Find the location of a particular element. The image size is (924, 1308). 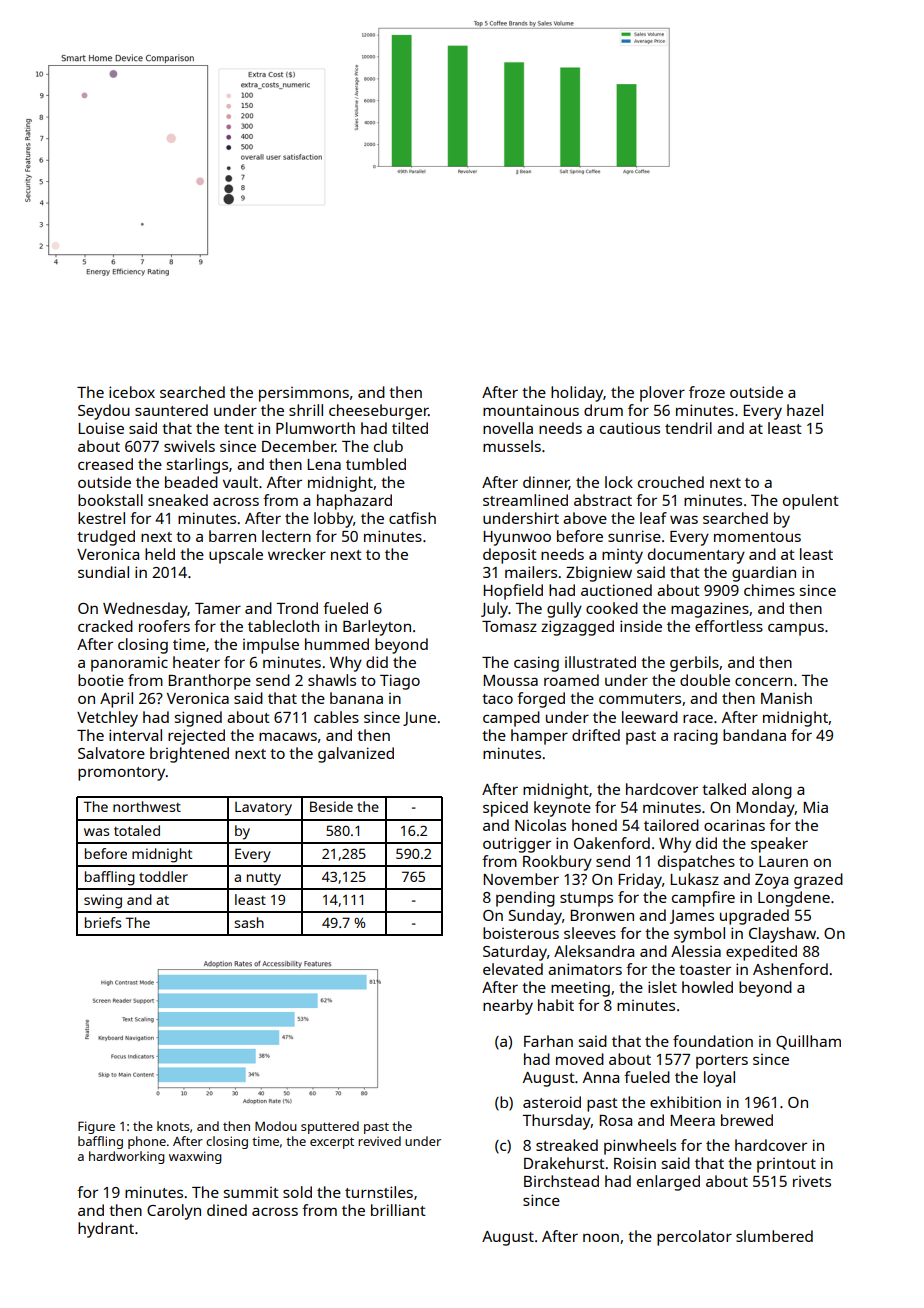

gerbils is located at coordinates (694, 664).
